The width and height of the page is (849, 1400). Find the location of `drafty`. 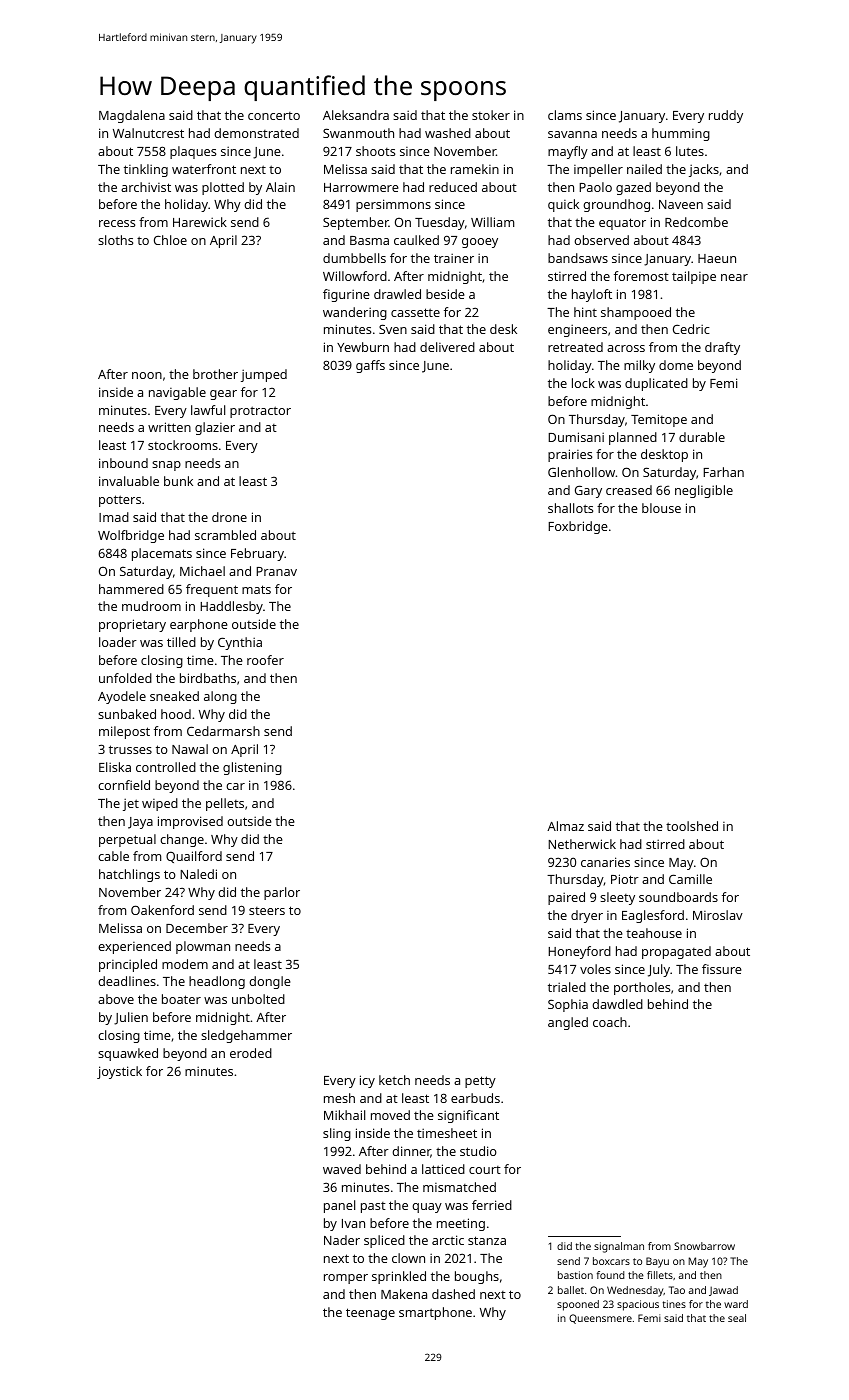

drafty is located at coordinates (722, 348).
